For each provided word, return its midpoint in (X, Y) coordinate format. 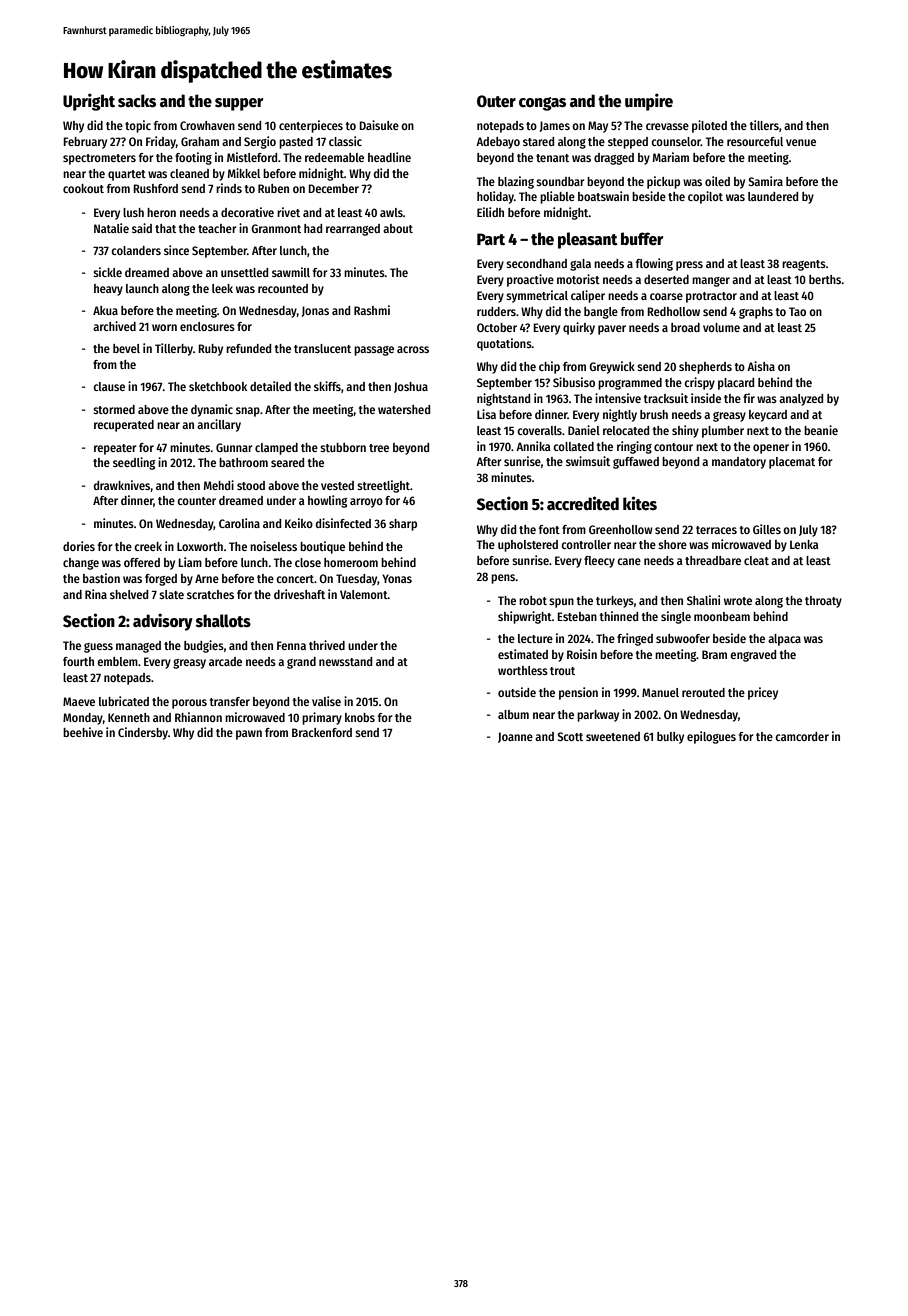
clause (109, 386)
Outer (496, 101)
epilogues (711, 737)
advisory (163, 622)
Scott (570, 736)
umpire (649, 102)
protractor (711, 297)
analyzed (801, 400)
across (413, 349)
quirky (579, 328)
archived (114, 326)
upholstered (528, 546)
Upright (89, 102)
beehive (83, 732)
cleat (756, 560)
